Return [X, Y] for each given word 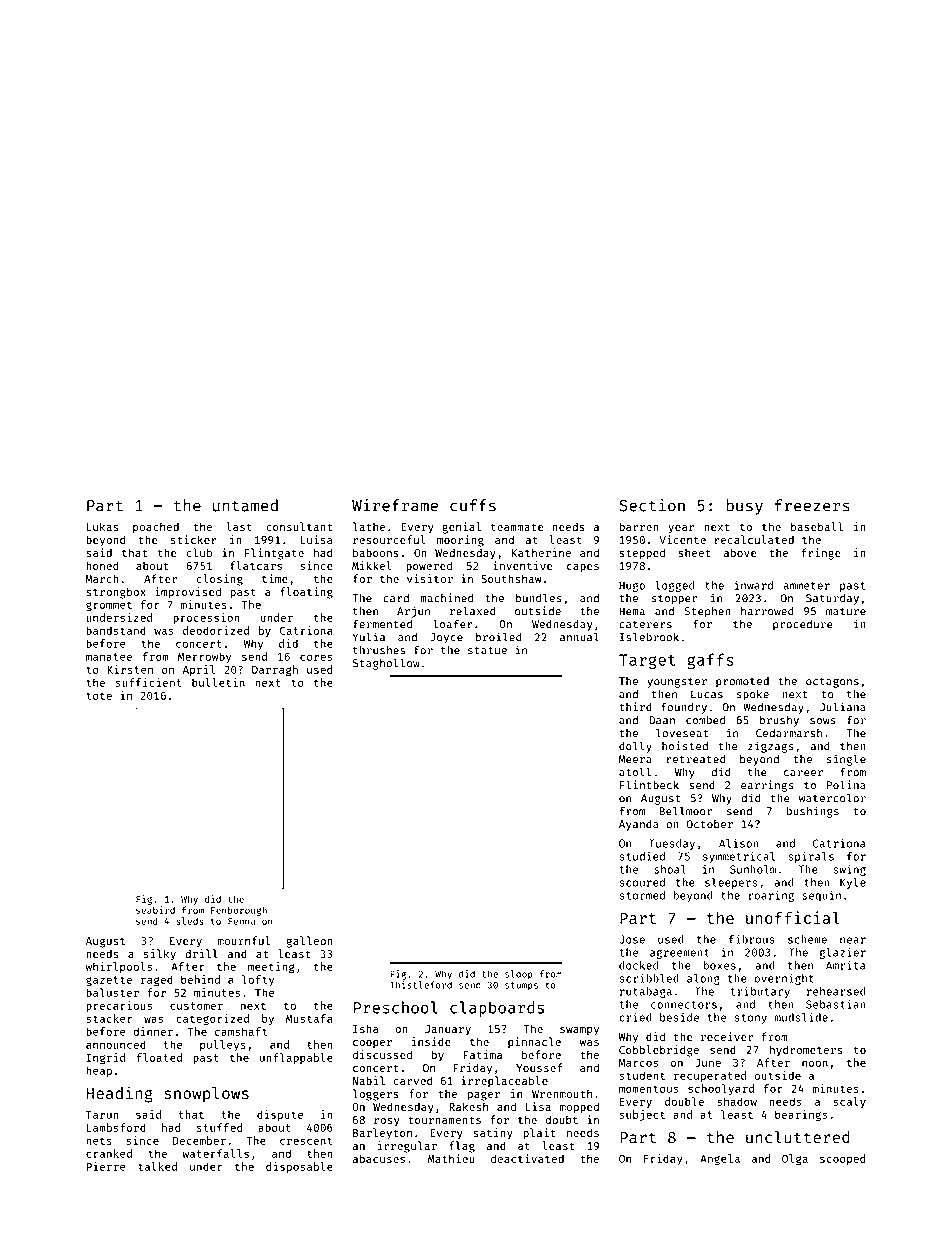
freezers [812, 505]
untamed [245, 505]
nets [99, 1141]
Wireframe [395, 505]
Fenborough [239, 911]
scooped [843, 1159]
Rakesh [468, 1106]
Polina [846, 785]
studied [642, 856]
